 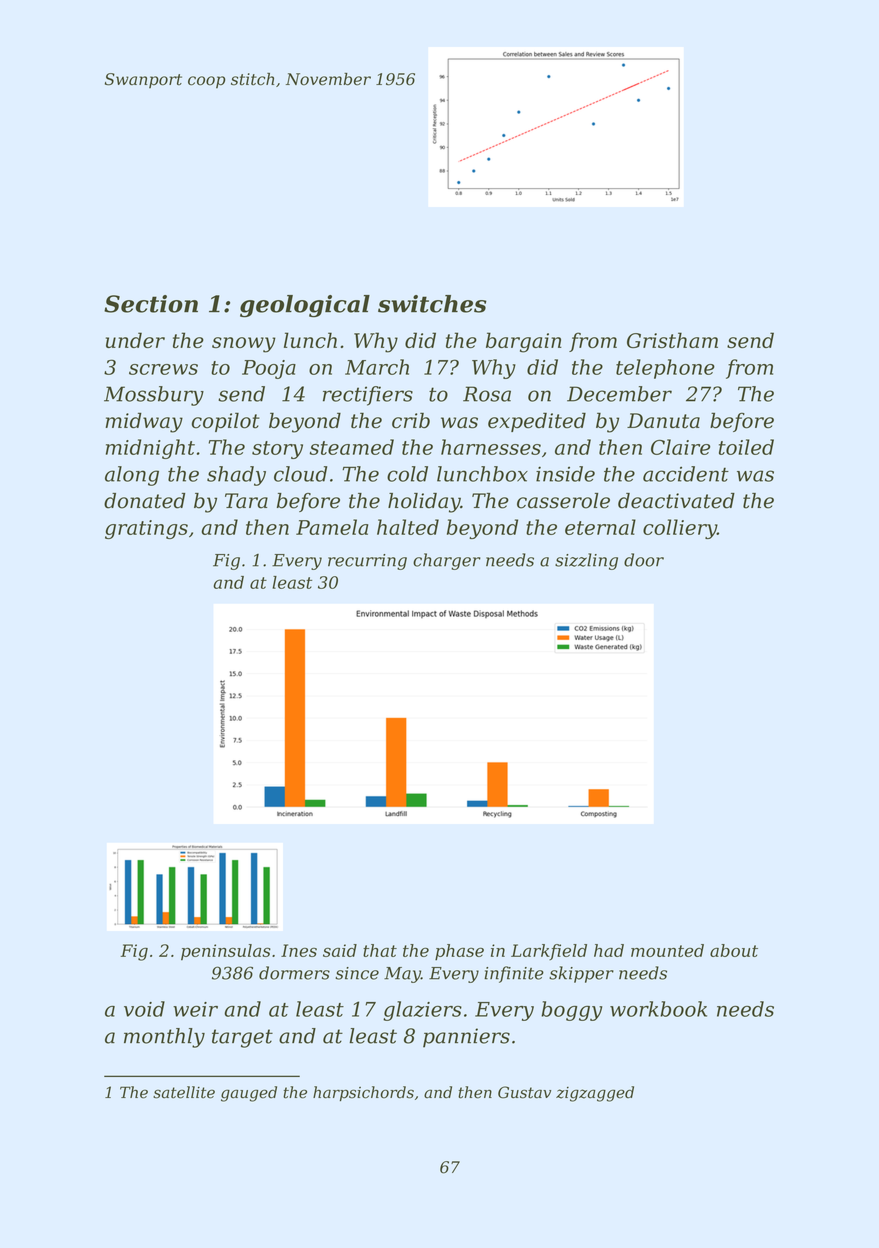 What do you see at coordinates (734, 950) in the screenshot?
I see `about` at bounding box center [734, 950].
